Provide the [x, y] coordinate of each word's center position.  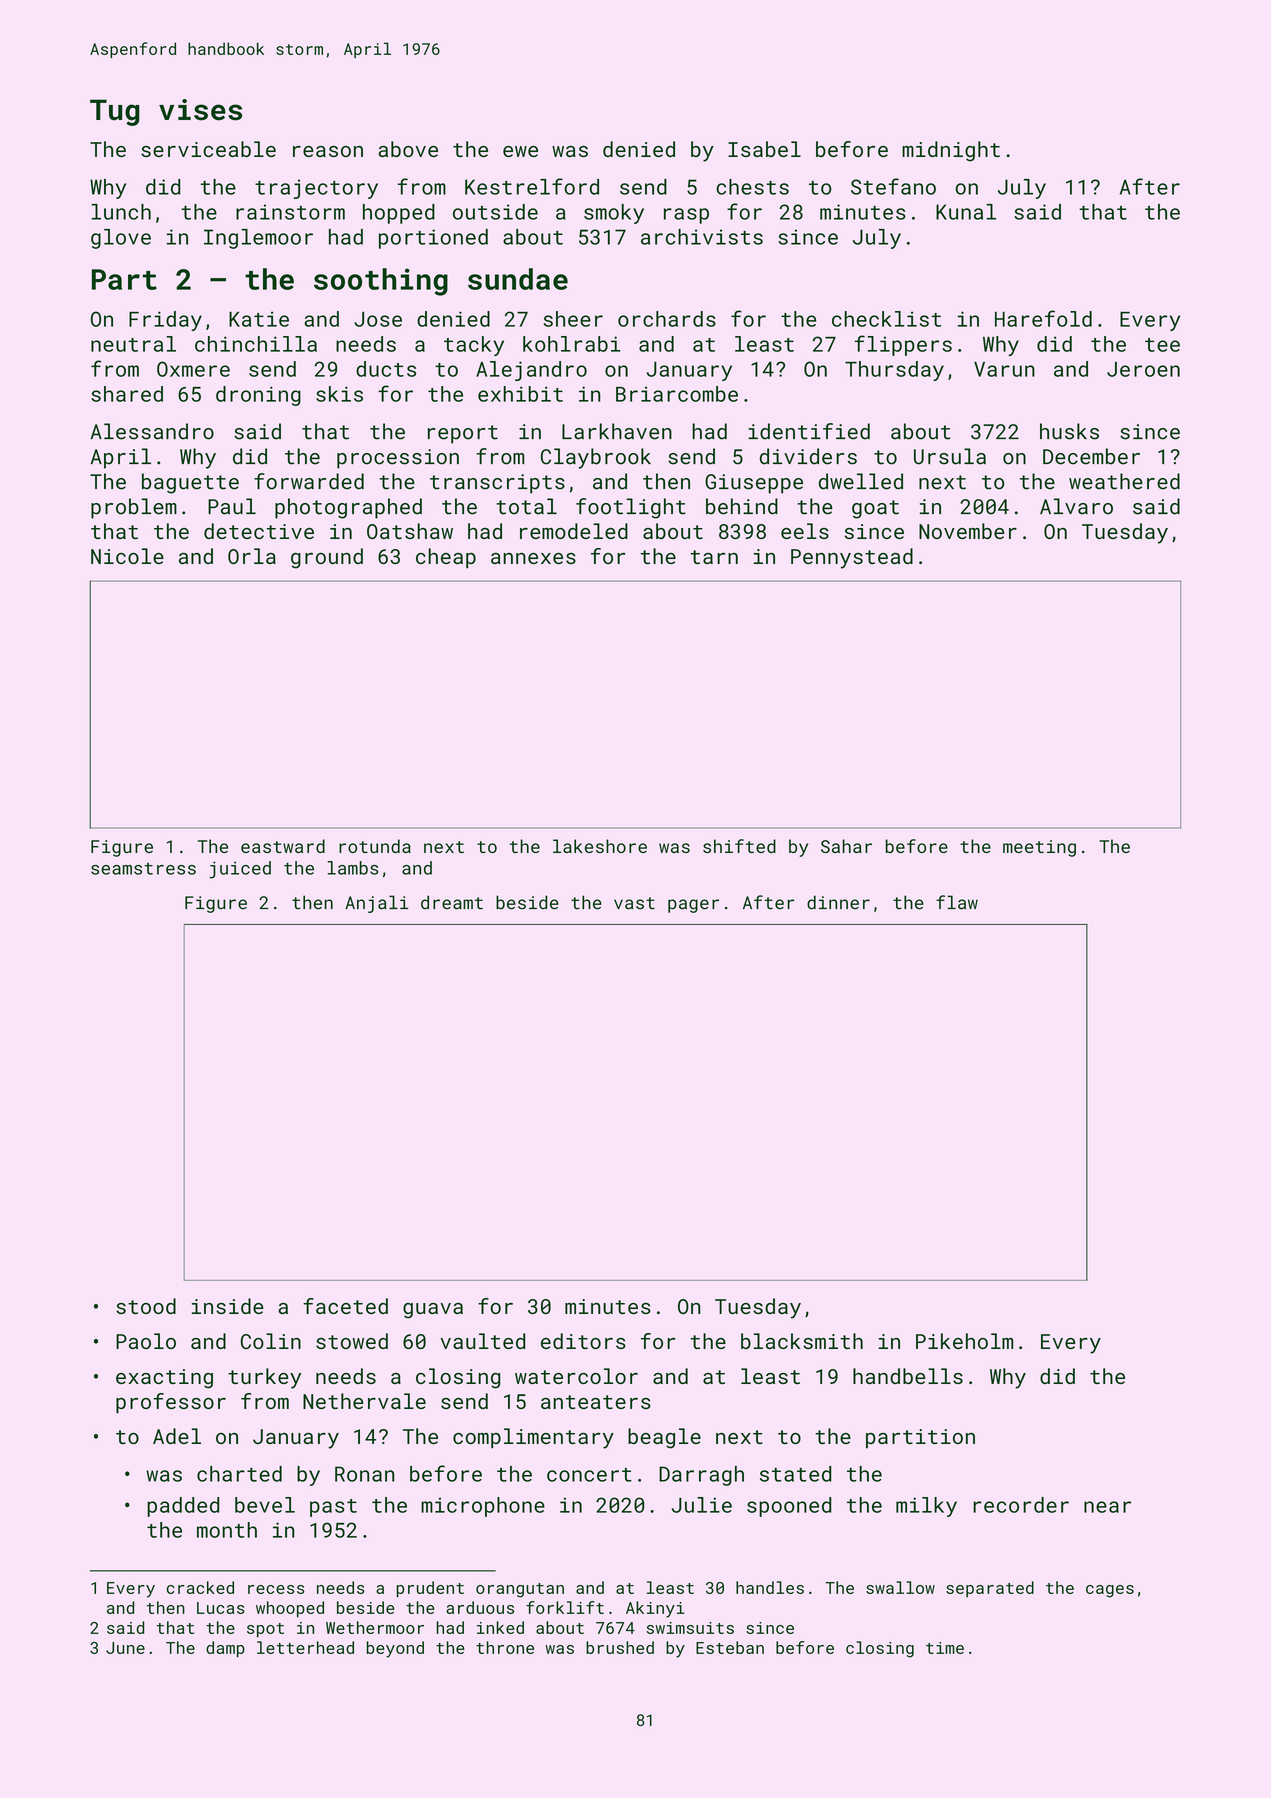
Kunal [966, 212]
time [945, 1648]
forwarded [309, 481]
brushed [620, 1647]
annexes [533, 558]
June [125, 1648]
